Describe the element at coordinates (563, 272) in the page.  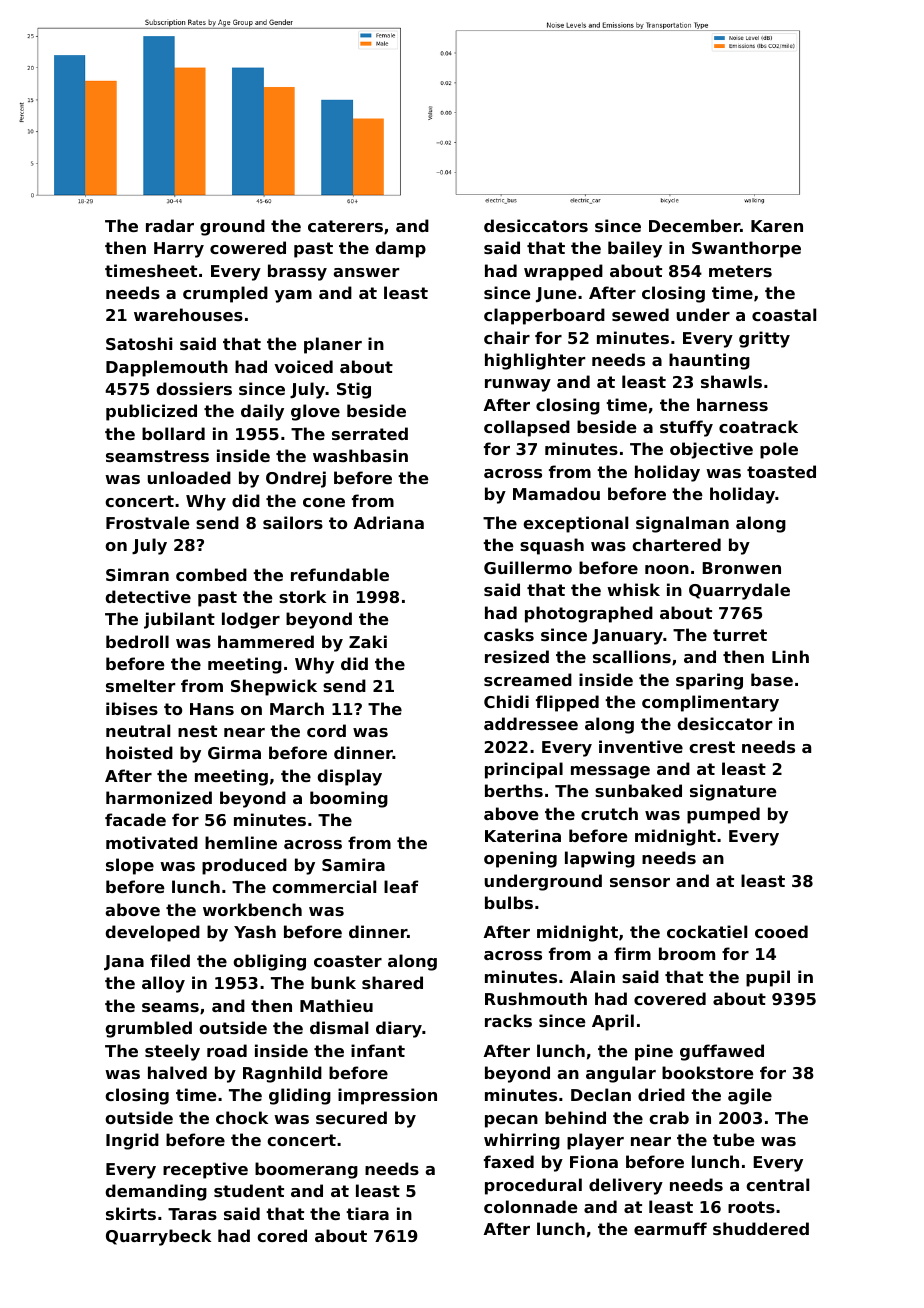
I see `wrapped` at that location.
